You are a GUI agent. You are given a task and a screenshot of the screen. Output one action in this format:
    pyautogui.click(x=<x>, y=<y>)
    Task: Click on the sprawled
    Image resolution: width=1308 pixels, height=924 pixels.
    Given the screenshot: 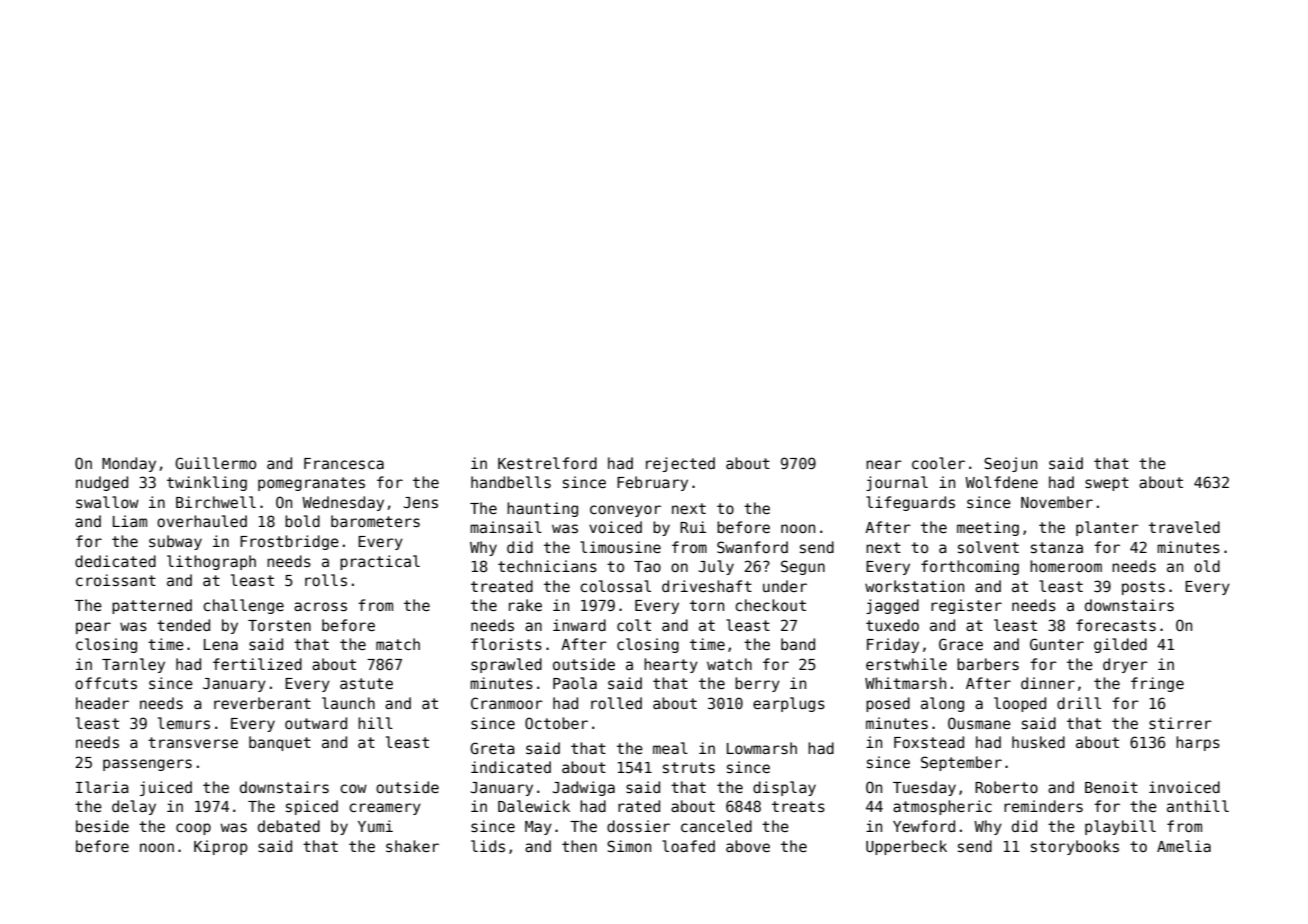 What is the action you would take?
    pyautogui.click(x=506, y=665)
